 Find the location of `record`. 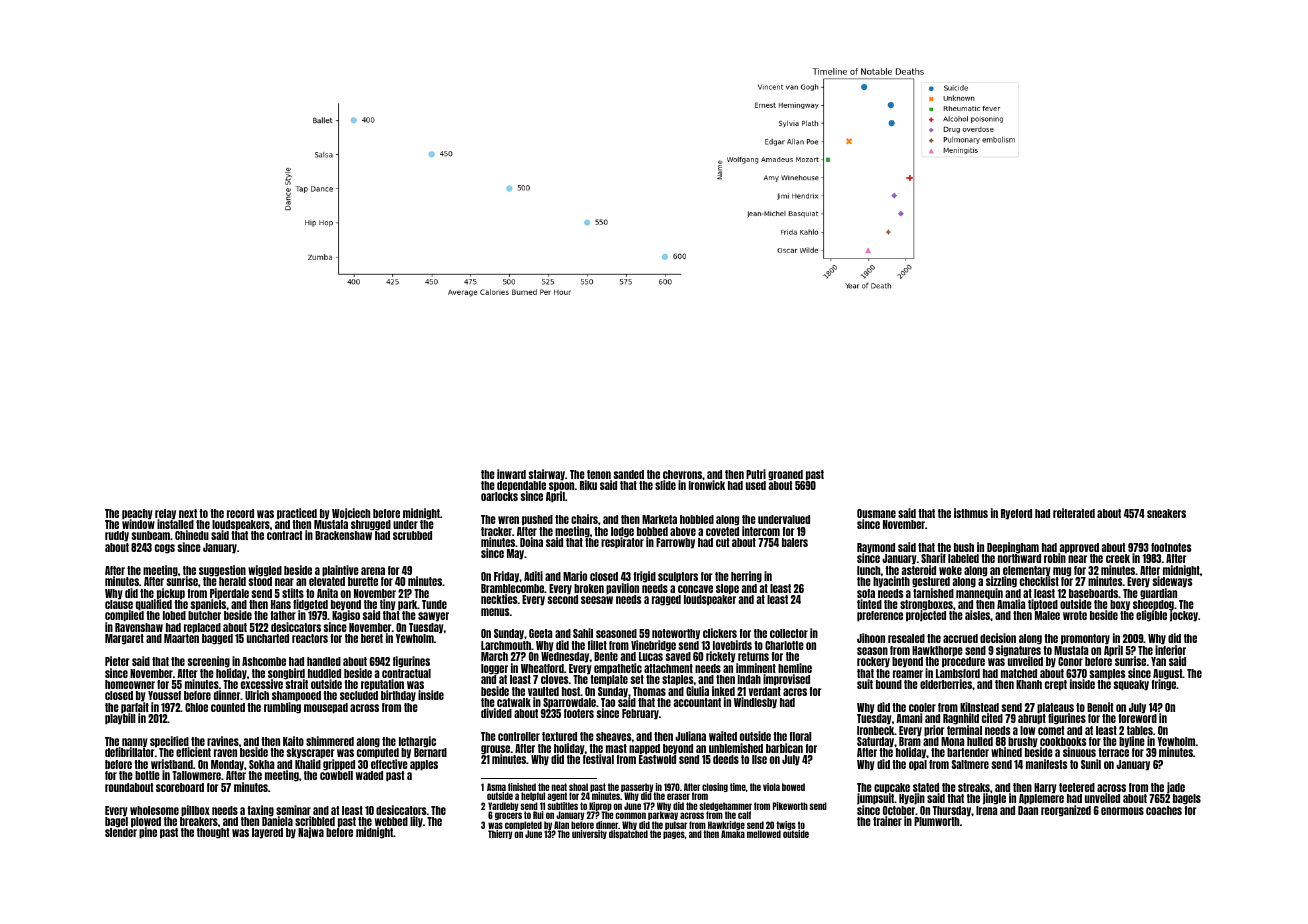

record is located at coordinates (240, 513).
